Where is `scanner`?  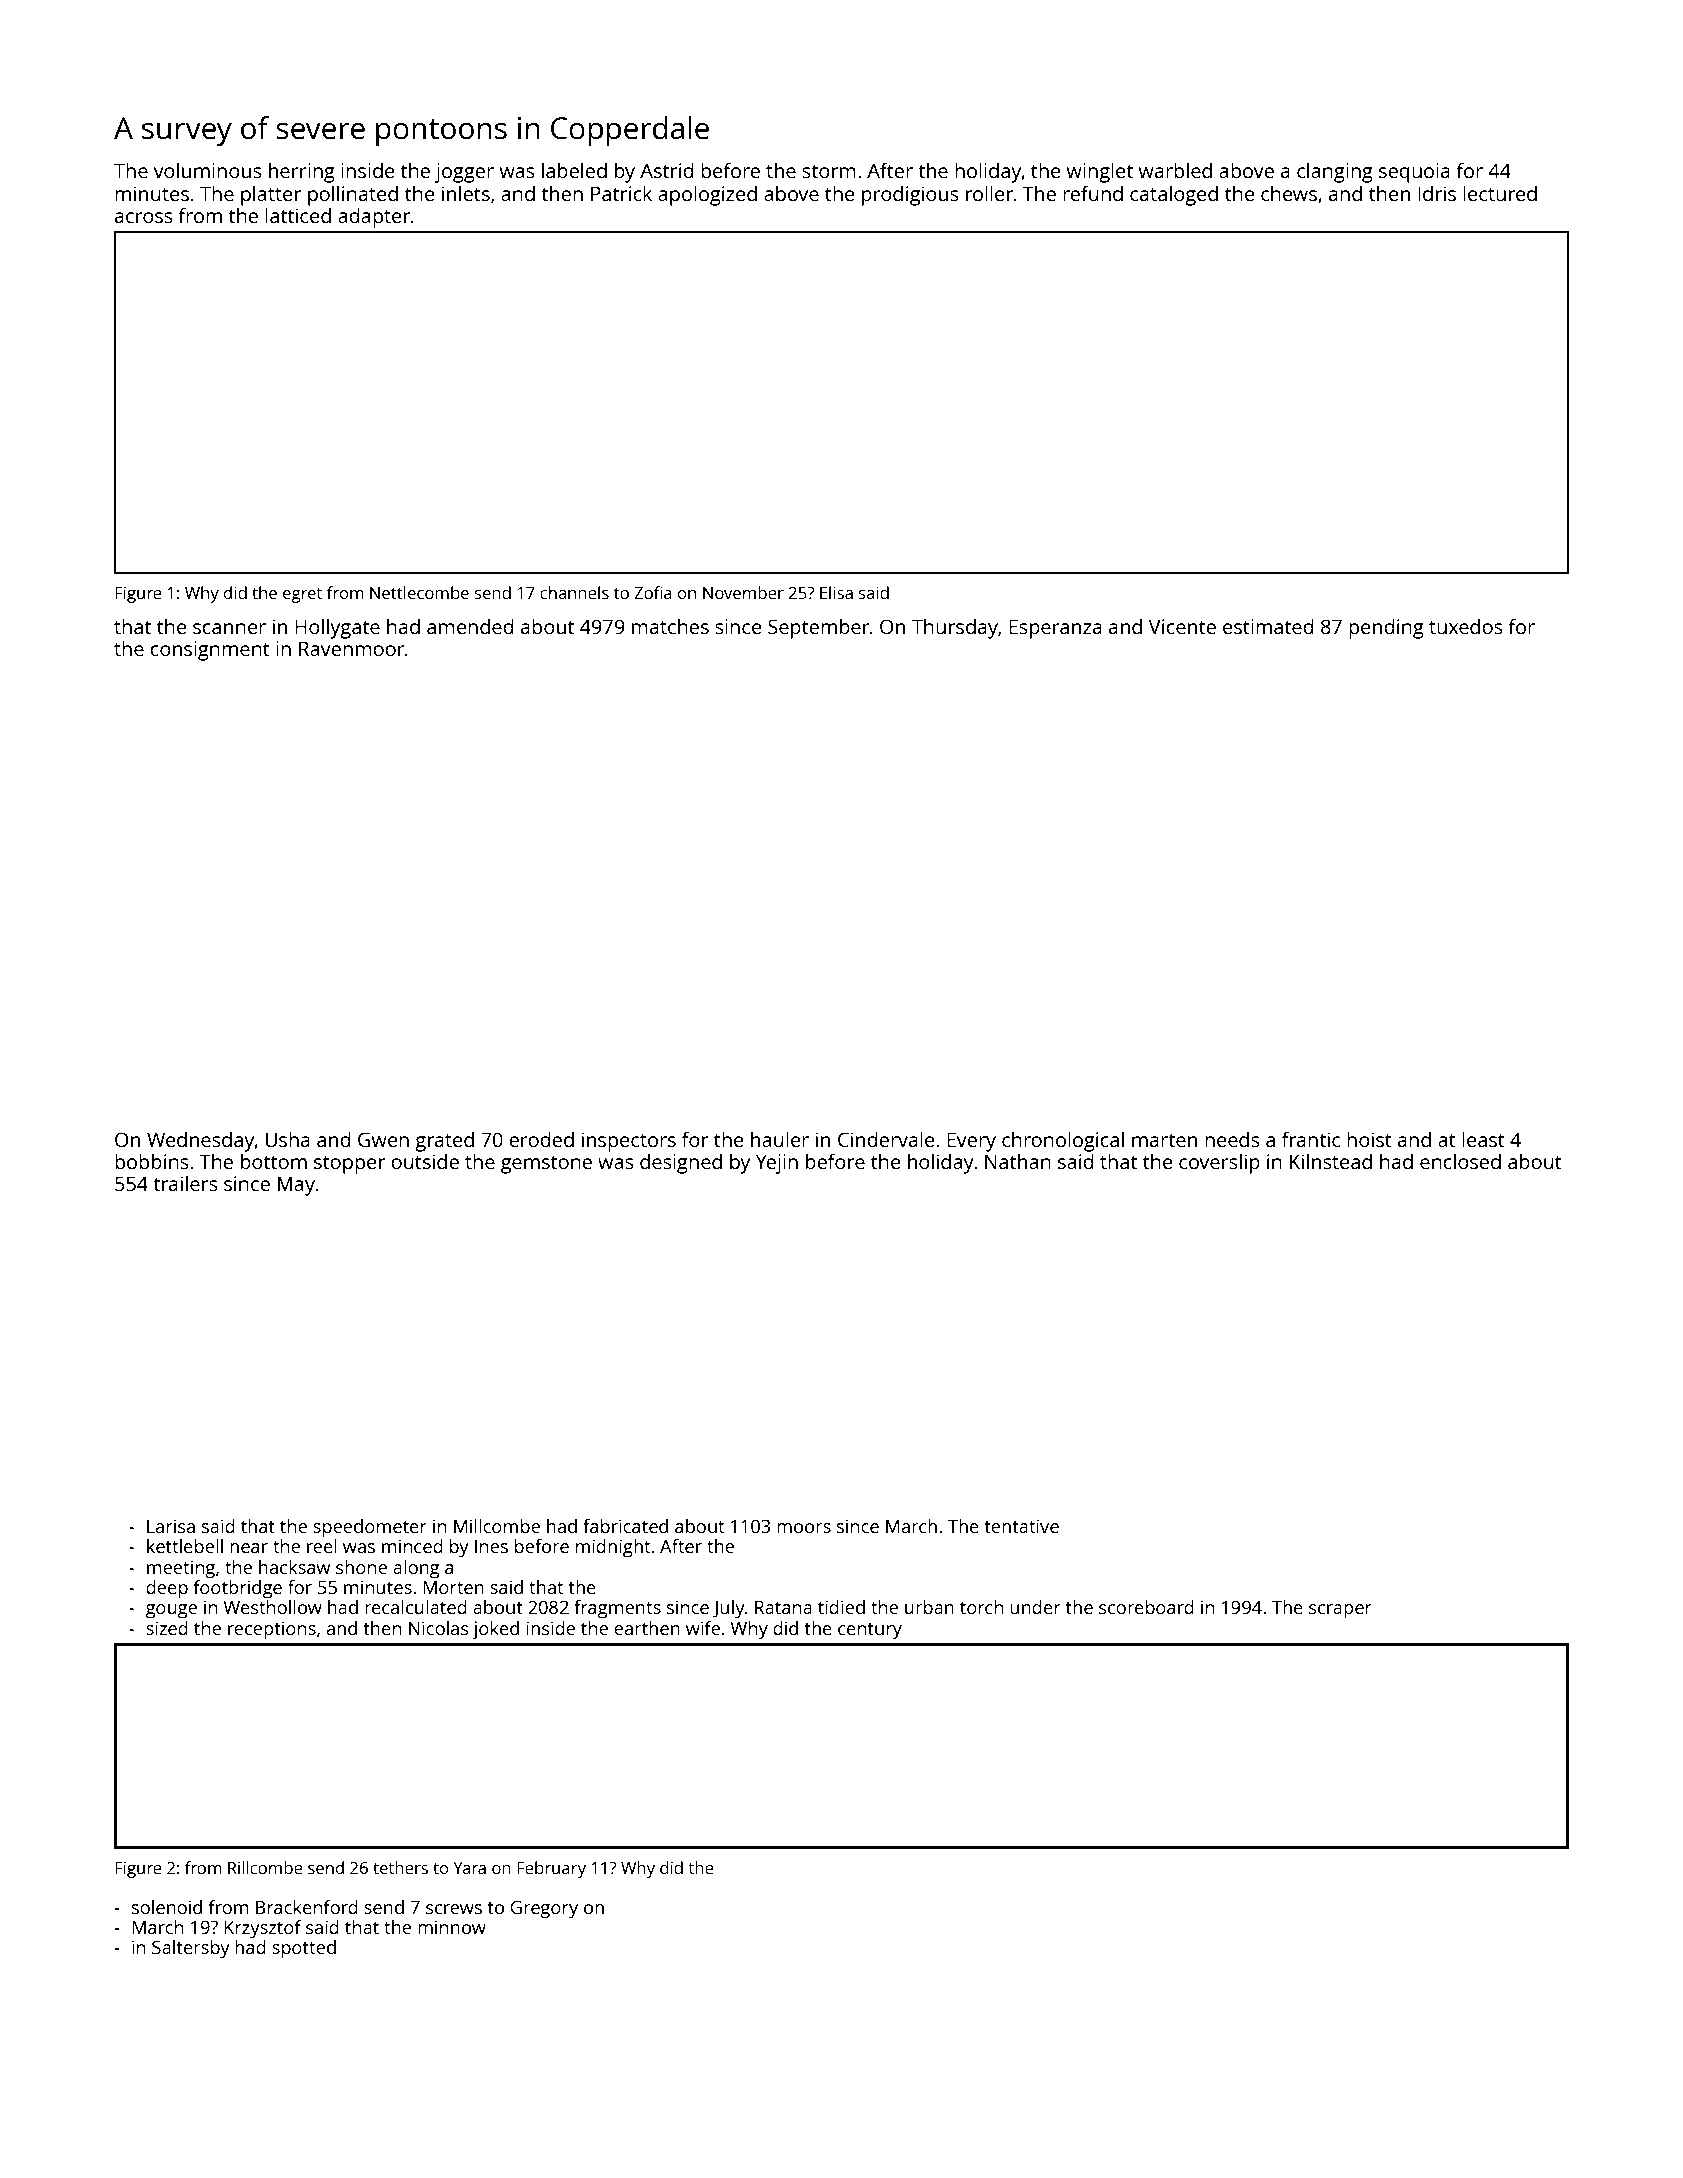 scanner is located at coordinates (229, 628).
